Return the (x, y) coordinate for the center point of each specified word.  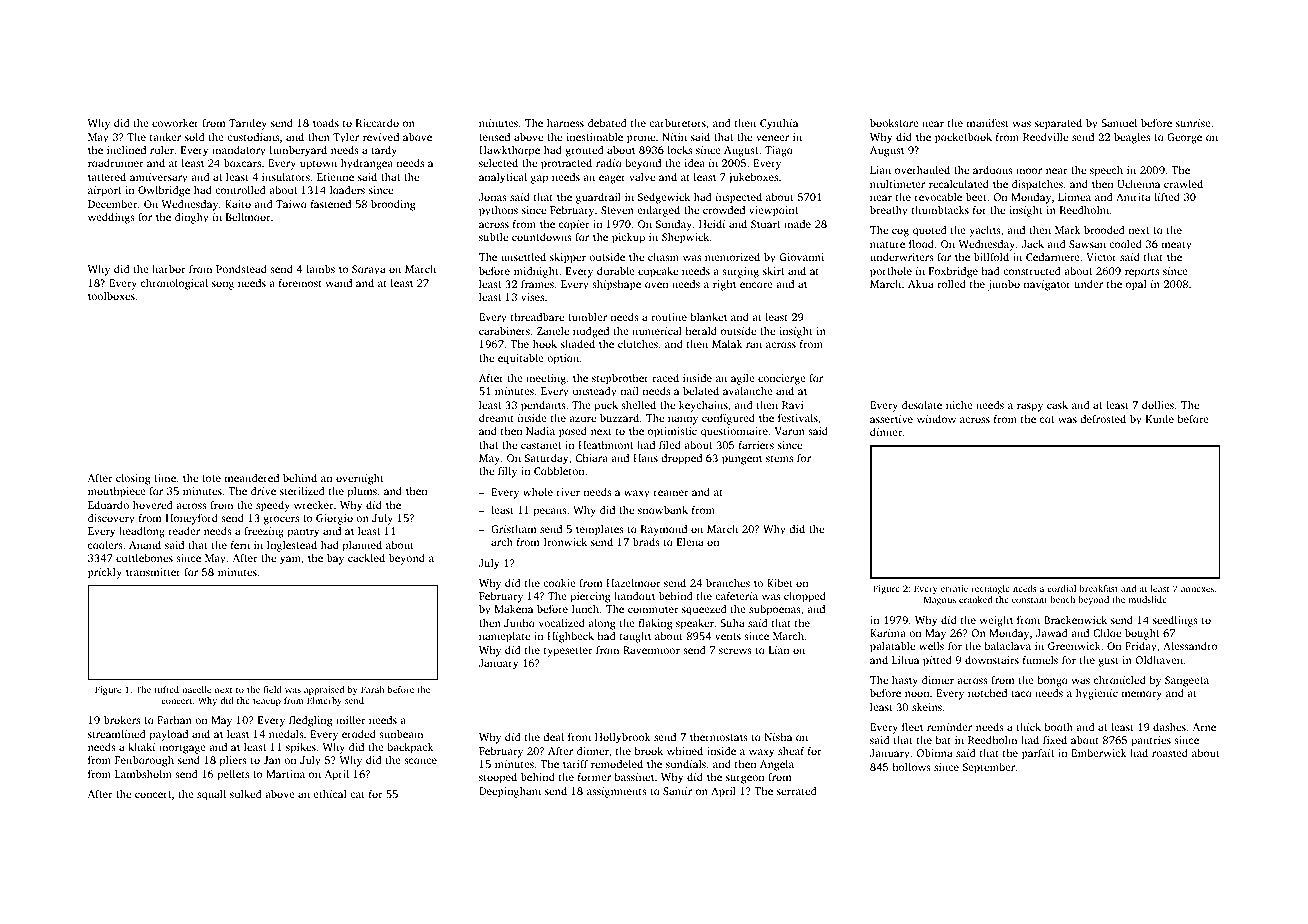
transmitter (153, 572)
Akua (921, 284)
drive (263, 491)
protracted (566, 164)
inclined (126, 150)
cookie (559, 583)
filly (507, 472)
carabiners (504, 331)
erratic (954, 588)
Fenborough (144, 761)
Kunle (1160, 419)
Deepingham (510, 792)
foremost (300, 283)
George (1184, 138)
